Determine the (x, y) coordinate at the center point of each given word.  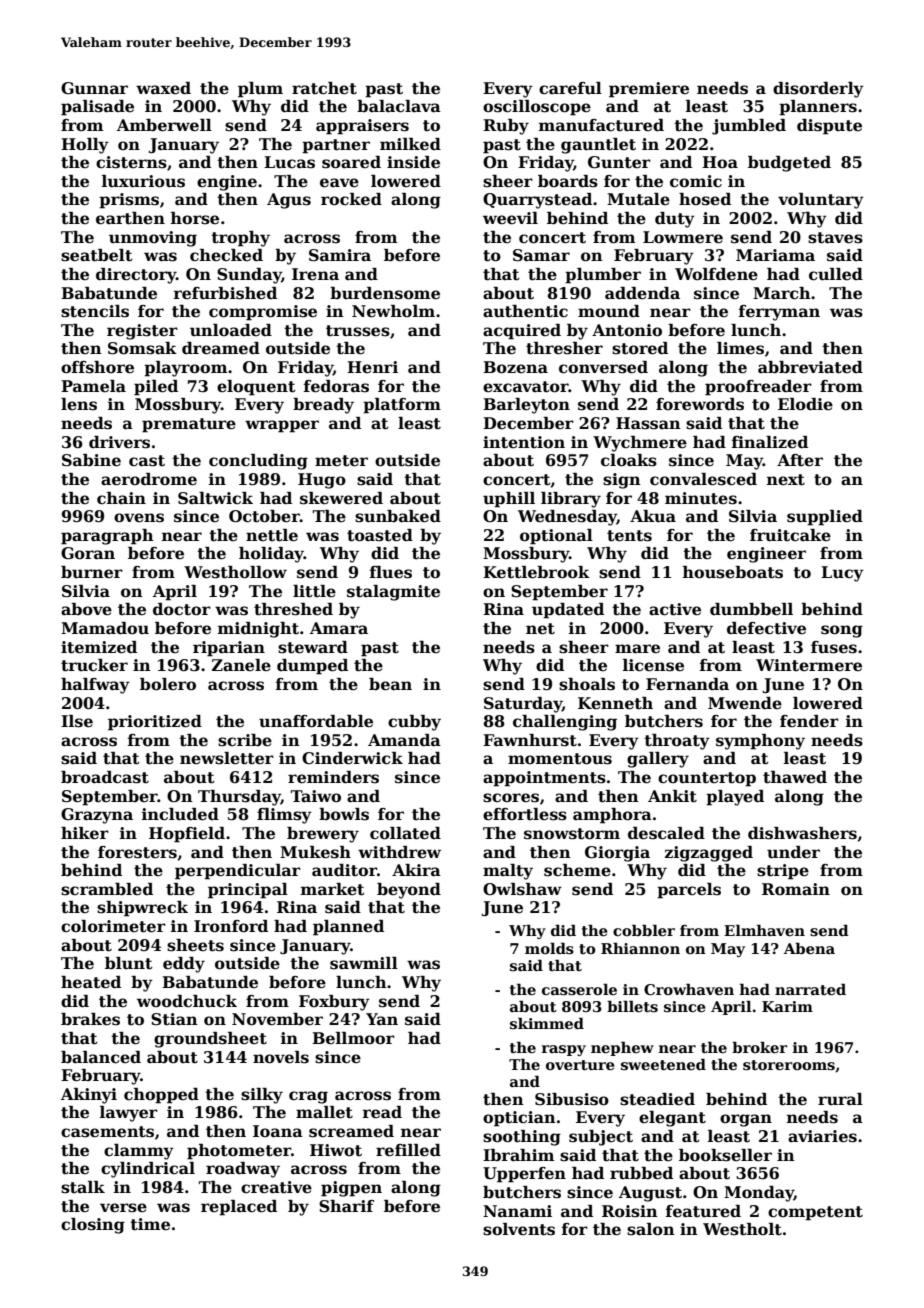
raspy (564, 1050)
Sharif (346, 1206)
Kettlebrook (536, 572)
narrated (810, 989)
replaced (239, 1208)
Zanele (241, 665)
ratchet (324, 88)
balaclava (399, 106)
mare (637, 649)
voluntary (821, 201)
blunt (129, 963)
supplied (825, 518)
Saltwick (215, 498)
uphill (509, 500)
